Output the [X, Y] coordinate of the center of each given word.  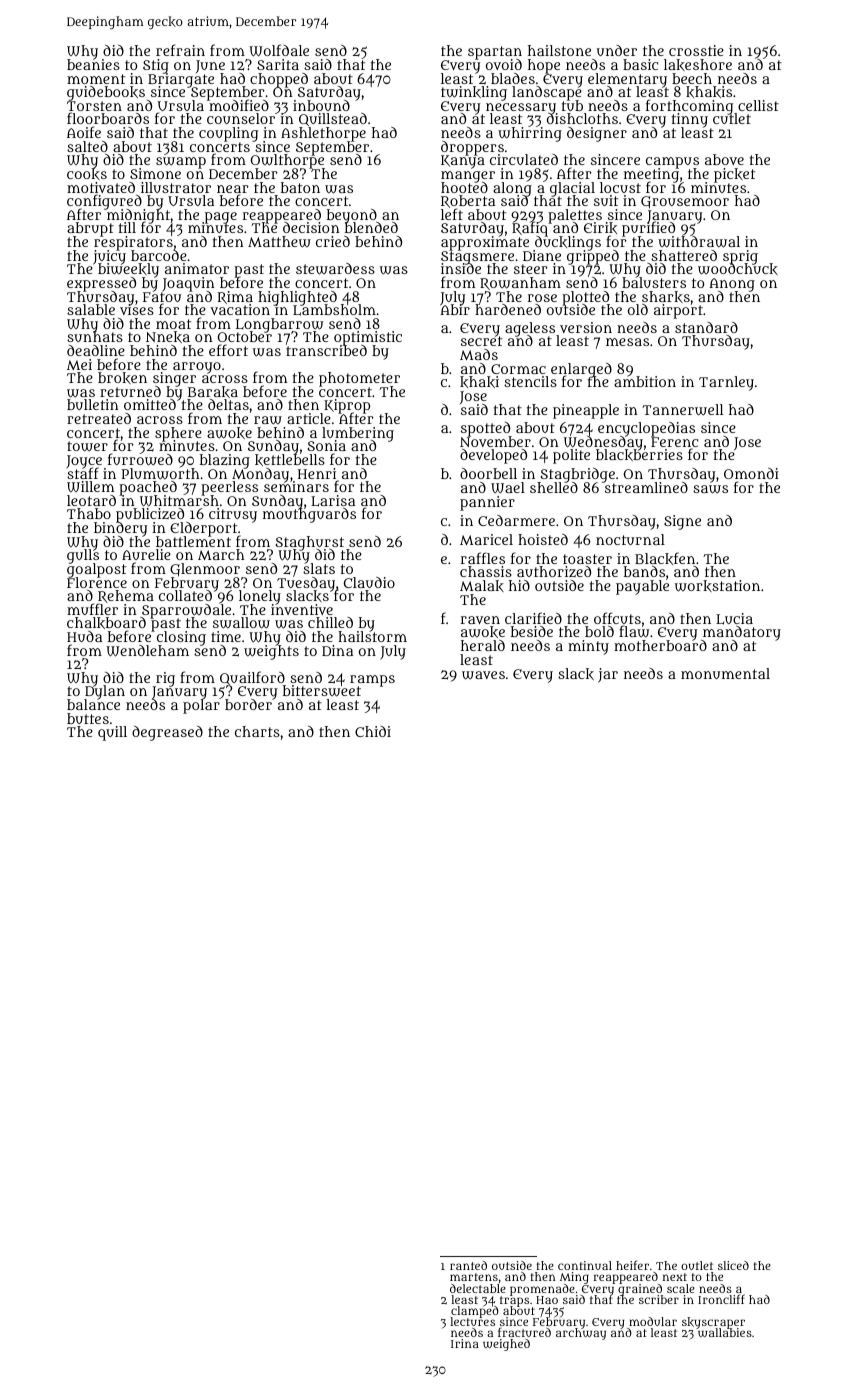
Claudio [369, 582]
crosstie [696, 50]
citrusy [233, 516]
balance [93, 705]
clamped [474, 1312]
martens [474, 1277]
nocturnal [630, 539]
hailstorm [372, 637]
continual [585, 1265]
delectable [478, 1288]
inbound [321, 105]
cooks [87, 174]
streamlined [646, 488]
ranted [468, 1265]
